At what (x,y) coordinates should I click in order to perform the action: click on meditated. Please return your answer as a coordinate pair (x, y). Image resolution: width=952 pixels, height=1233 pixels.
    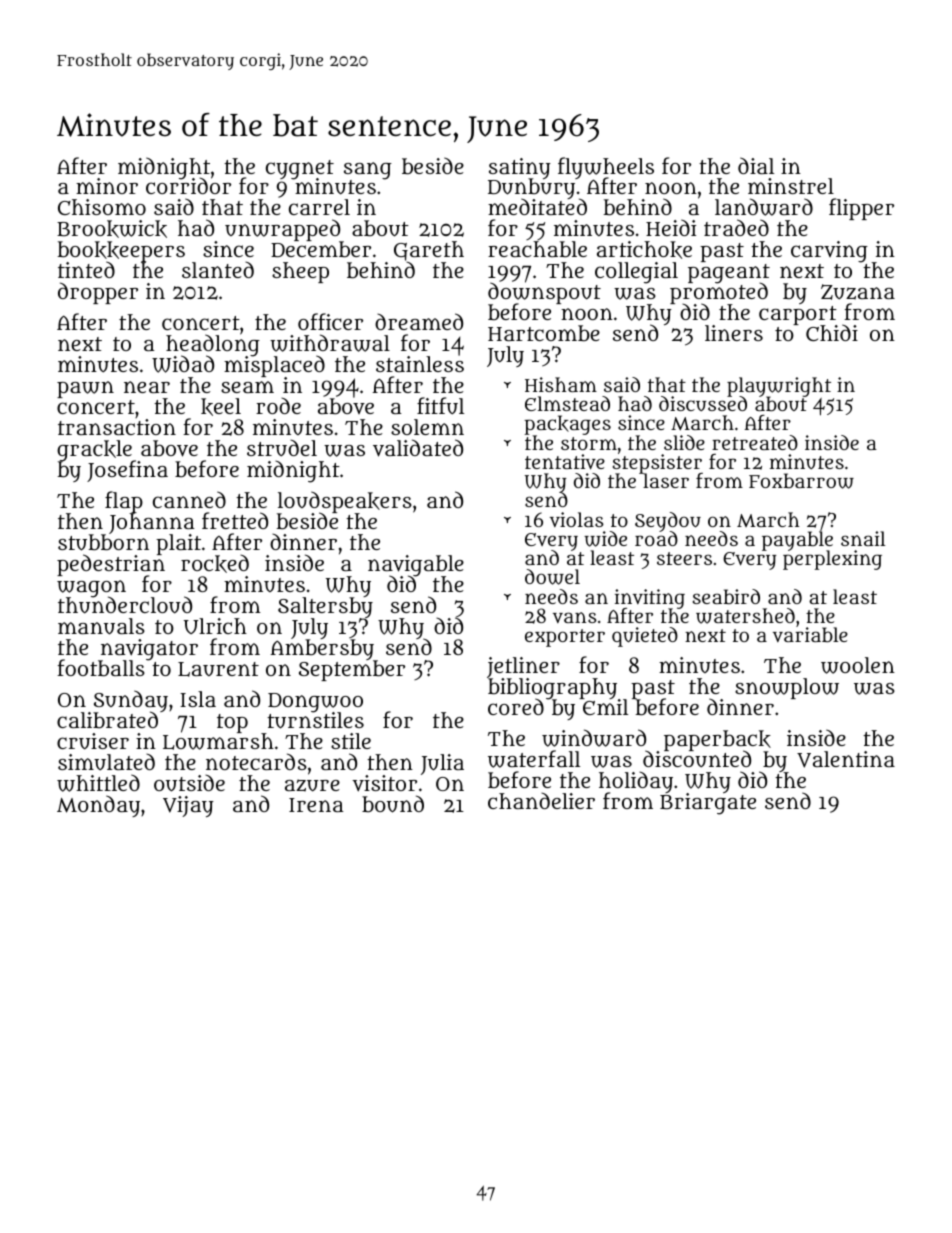
    Looking at the image, I should click on (537, 207).
